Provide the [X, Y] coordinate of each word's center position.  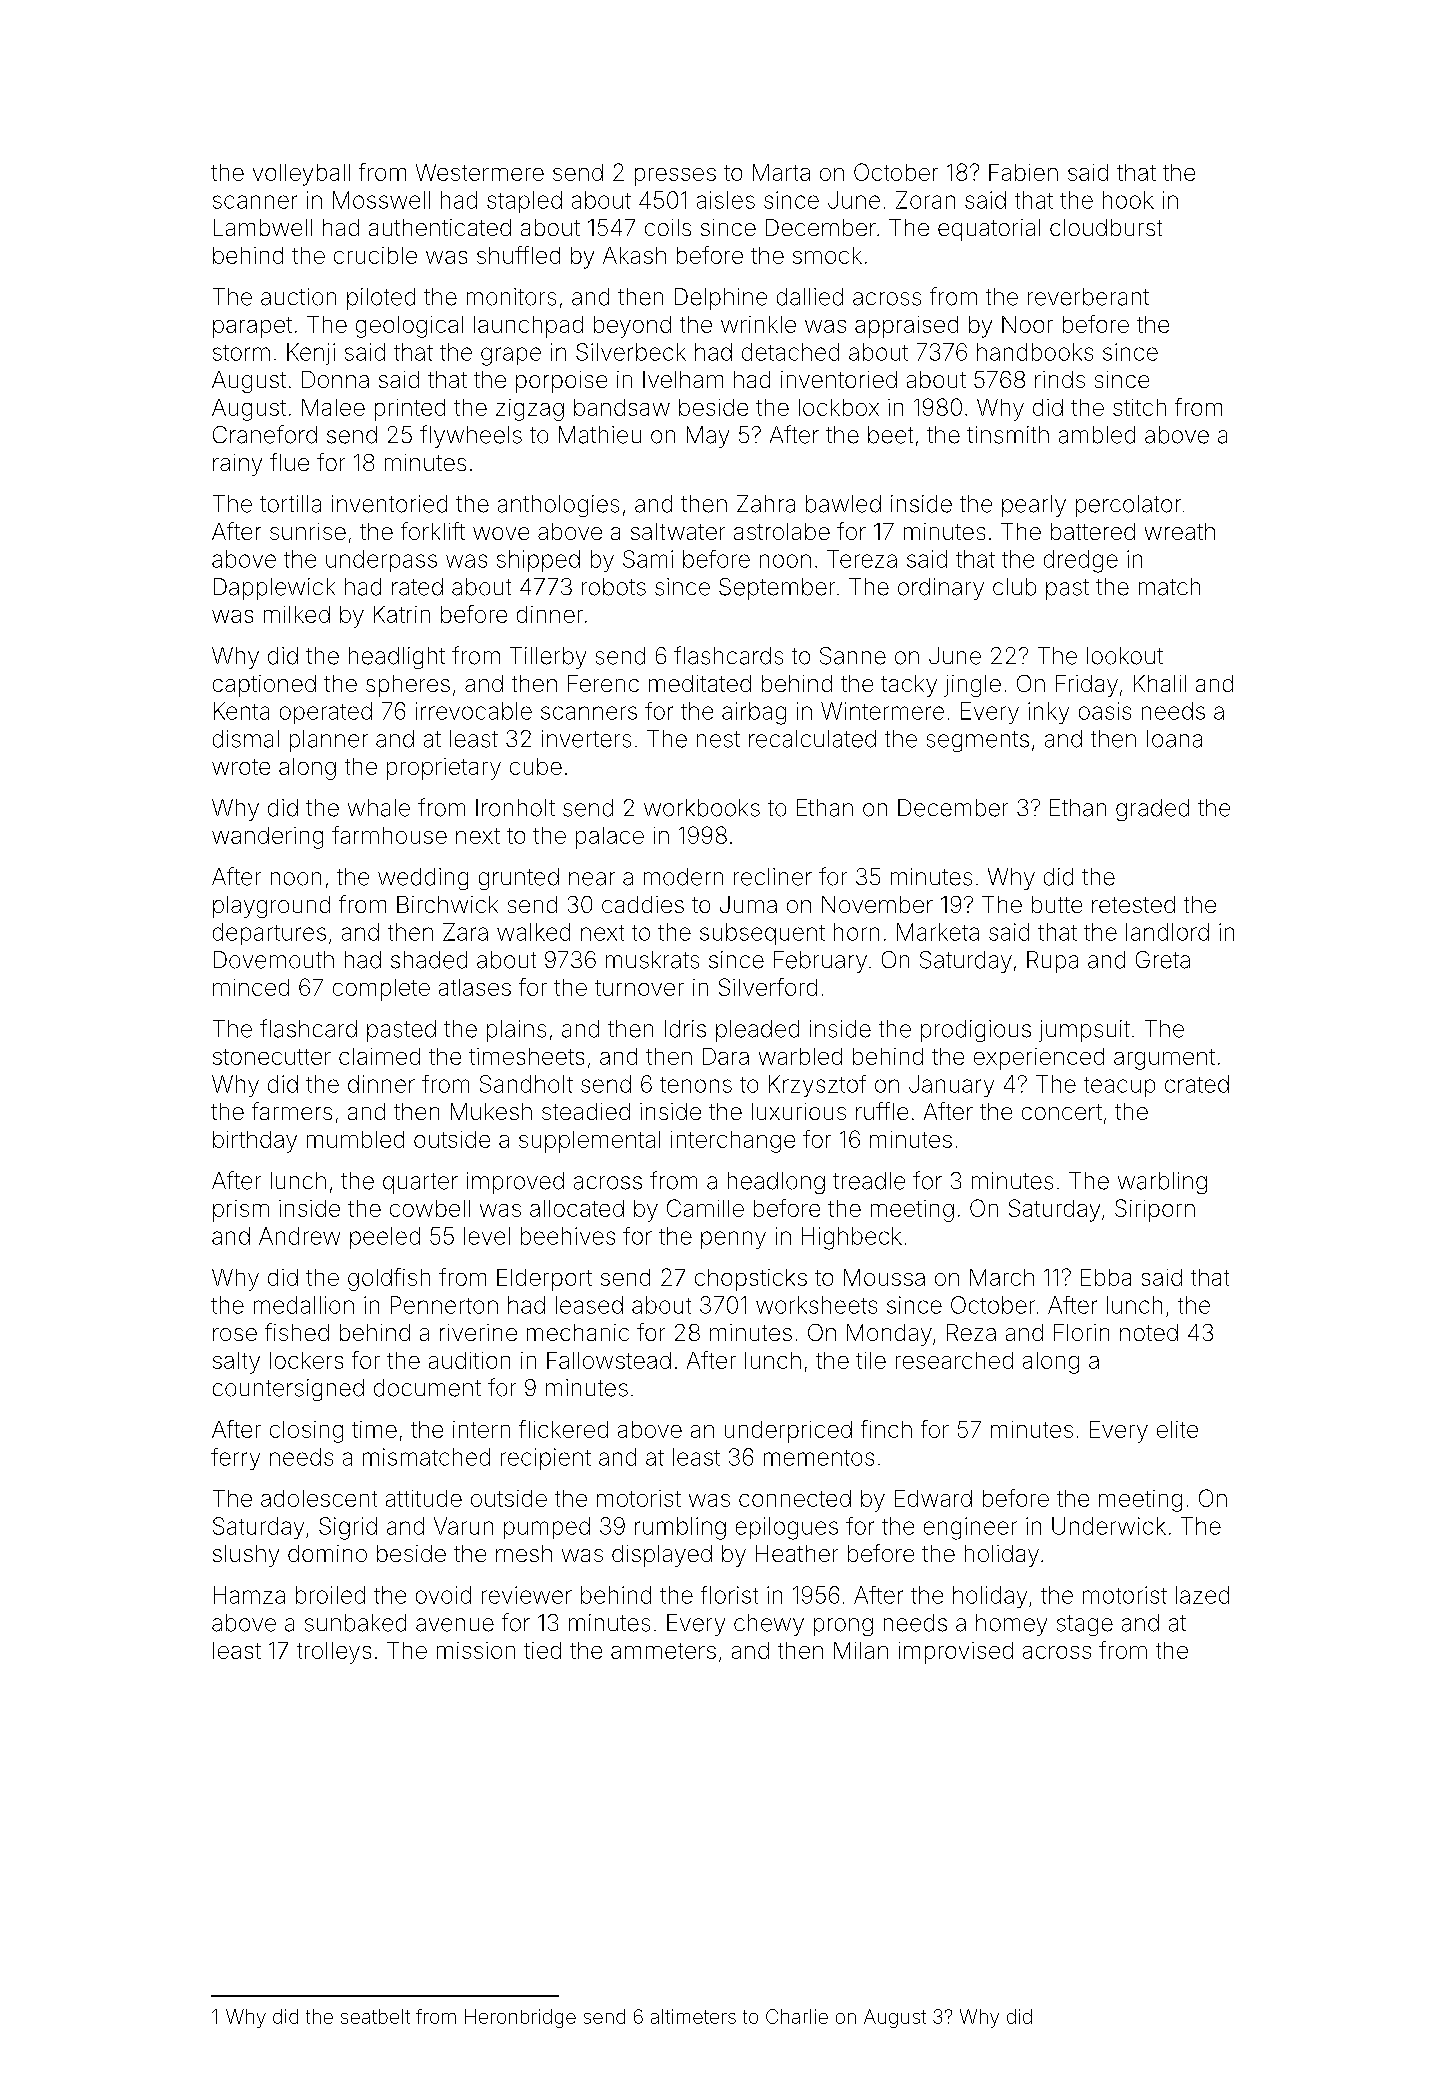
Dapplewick [274, 589]
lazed [1202, 1595]
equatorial [989, 230]
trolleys [334, 1653]
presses [675, 177]
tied [542, 1650]
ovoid [443, 1595]
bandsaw [622, 407]
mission [476, 1650]
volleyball [301, 175]
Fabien [1023, 172]
